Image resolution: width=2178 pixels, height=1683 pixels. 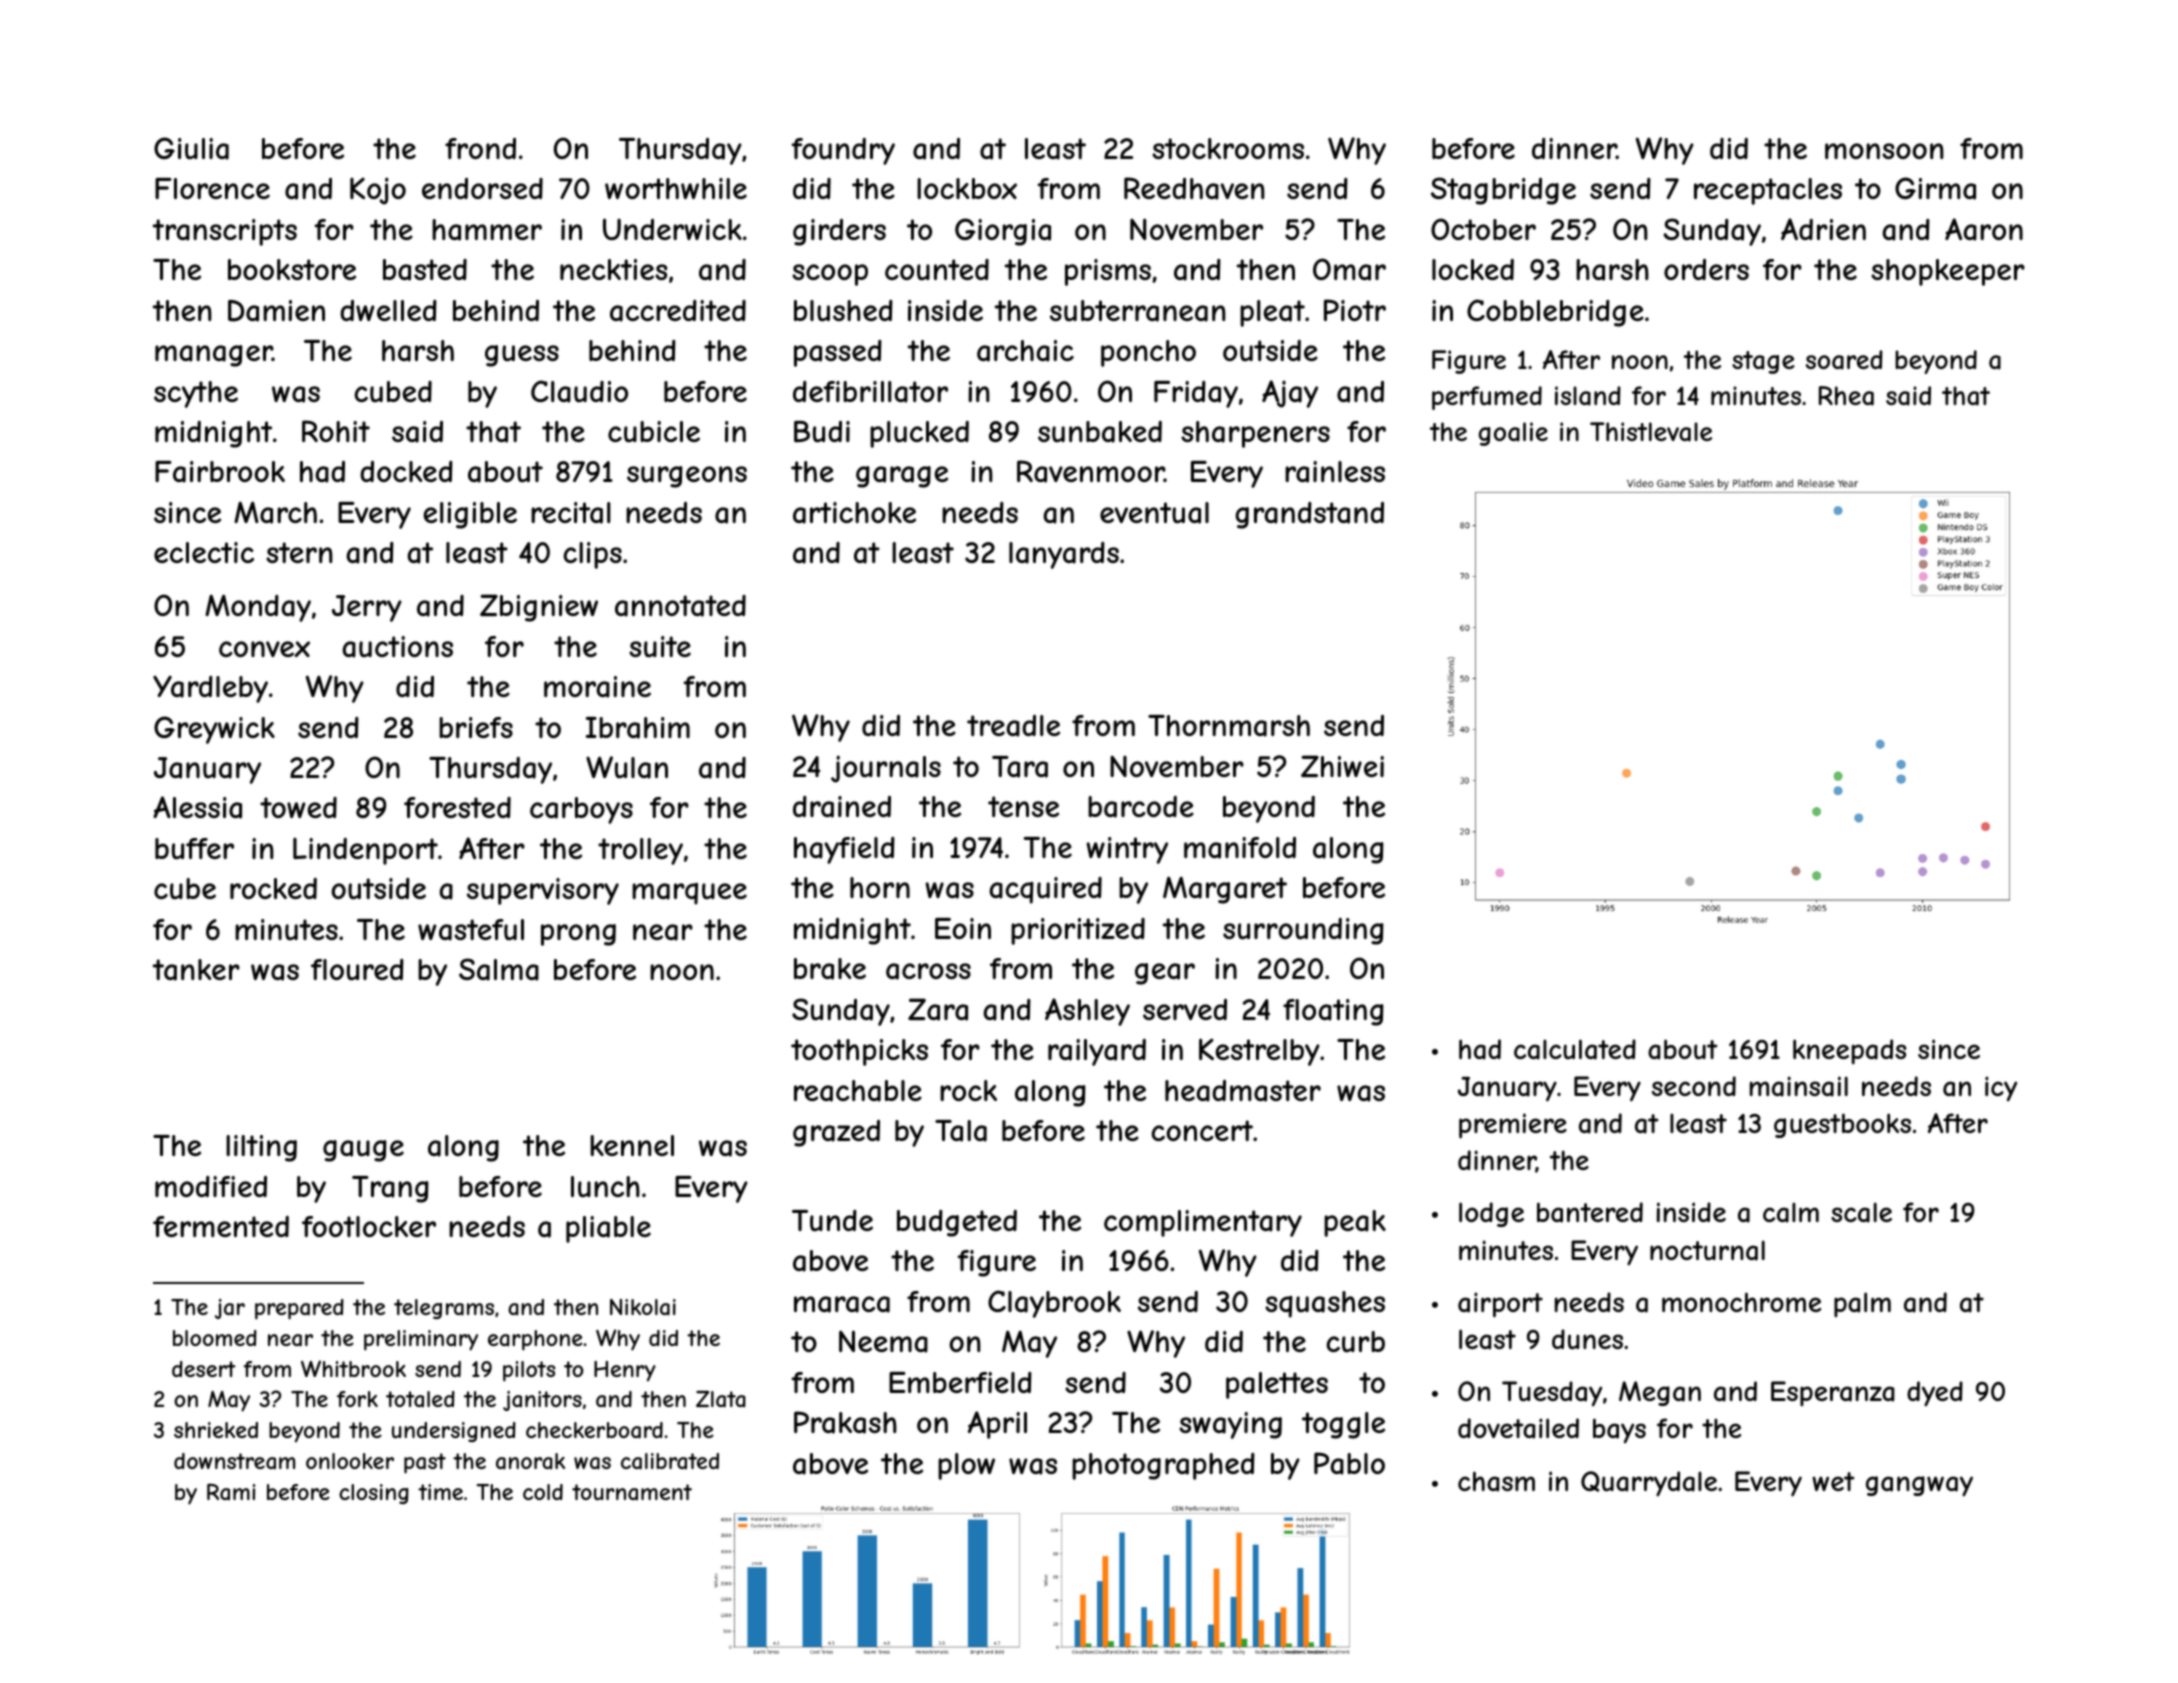 I want to click on manifold, so click(x=1240, y=848).
